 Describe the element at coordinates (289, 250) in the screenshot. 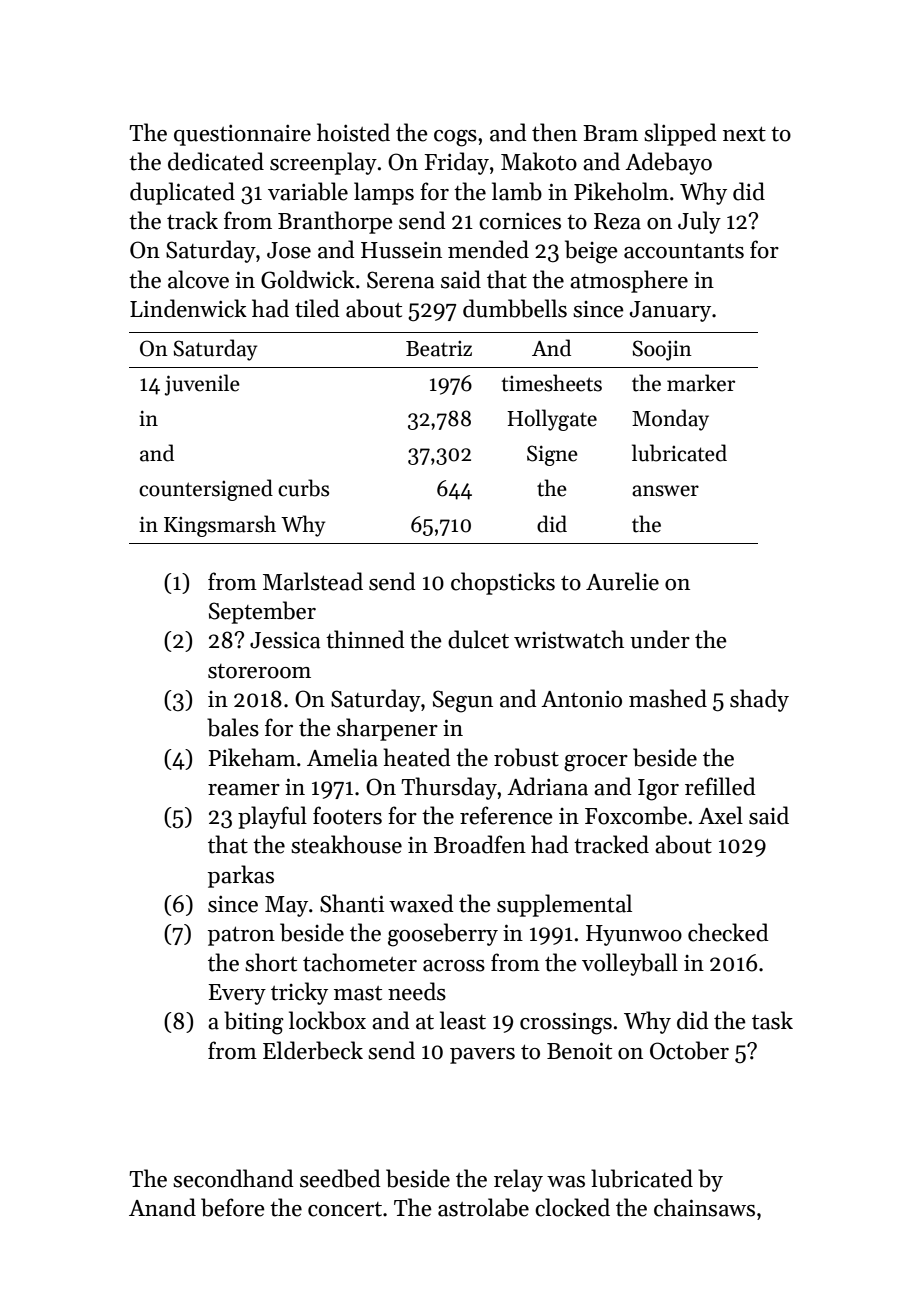

I see `Jose` at that location.
